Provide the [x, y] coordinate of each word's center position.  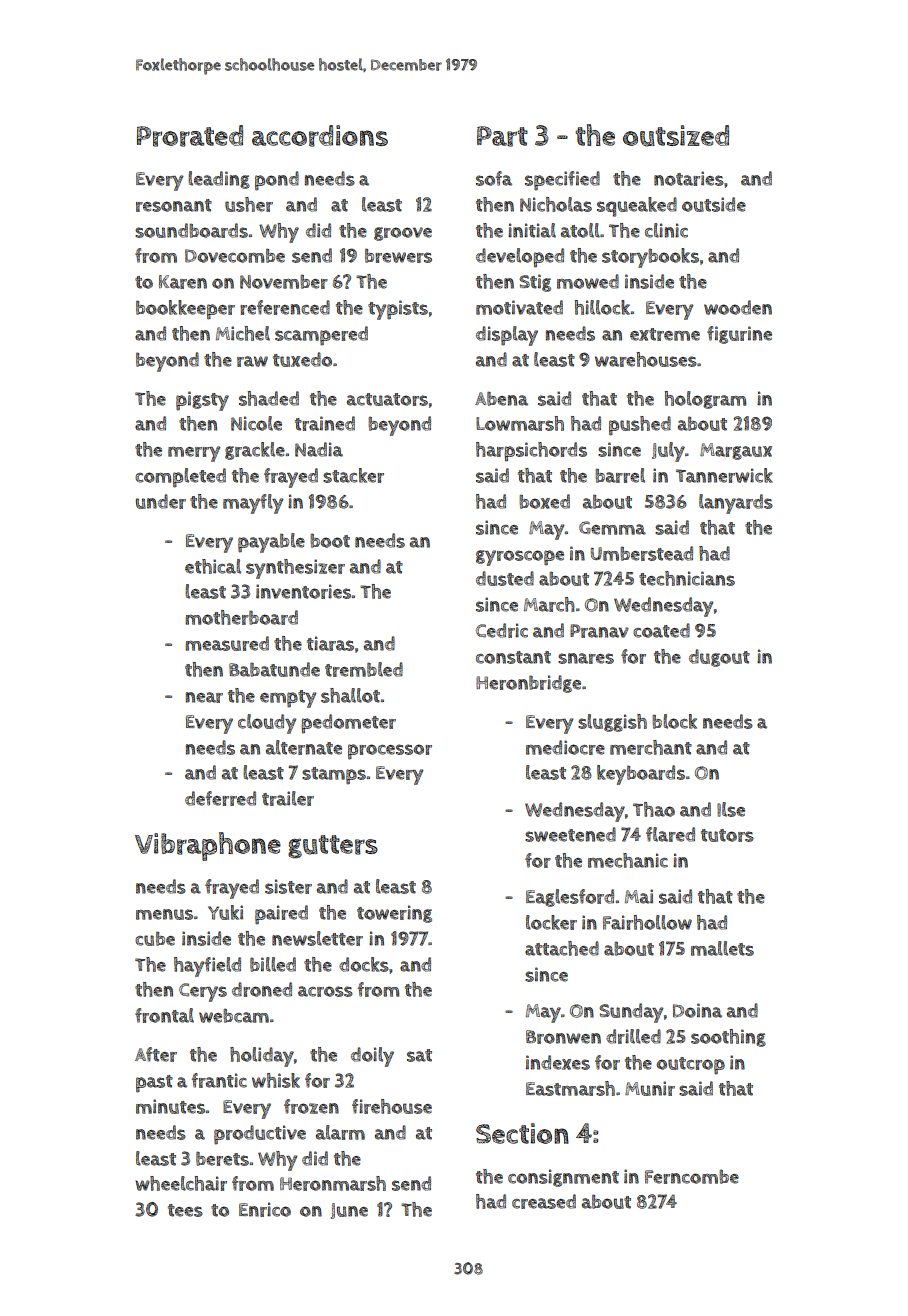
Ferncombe [692, 1177]
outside [714, 204]
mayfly [253, 504]
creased [544, 1201]
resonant [174, 205]
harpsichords [531, 452]
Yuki [225, 912]
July [668, 452]
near [204, 697]
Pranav [599, 631]
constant [513, 657]
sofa [494, 178]
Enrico [265, 1209]
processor [390, 752]
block [674, 721]
